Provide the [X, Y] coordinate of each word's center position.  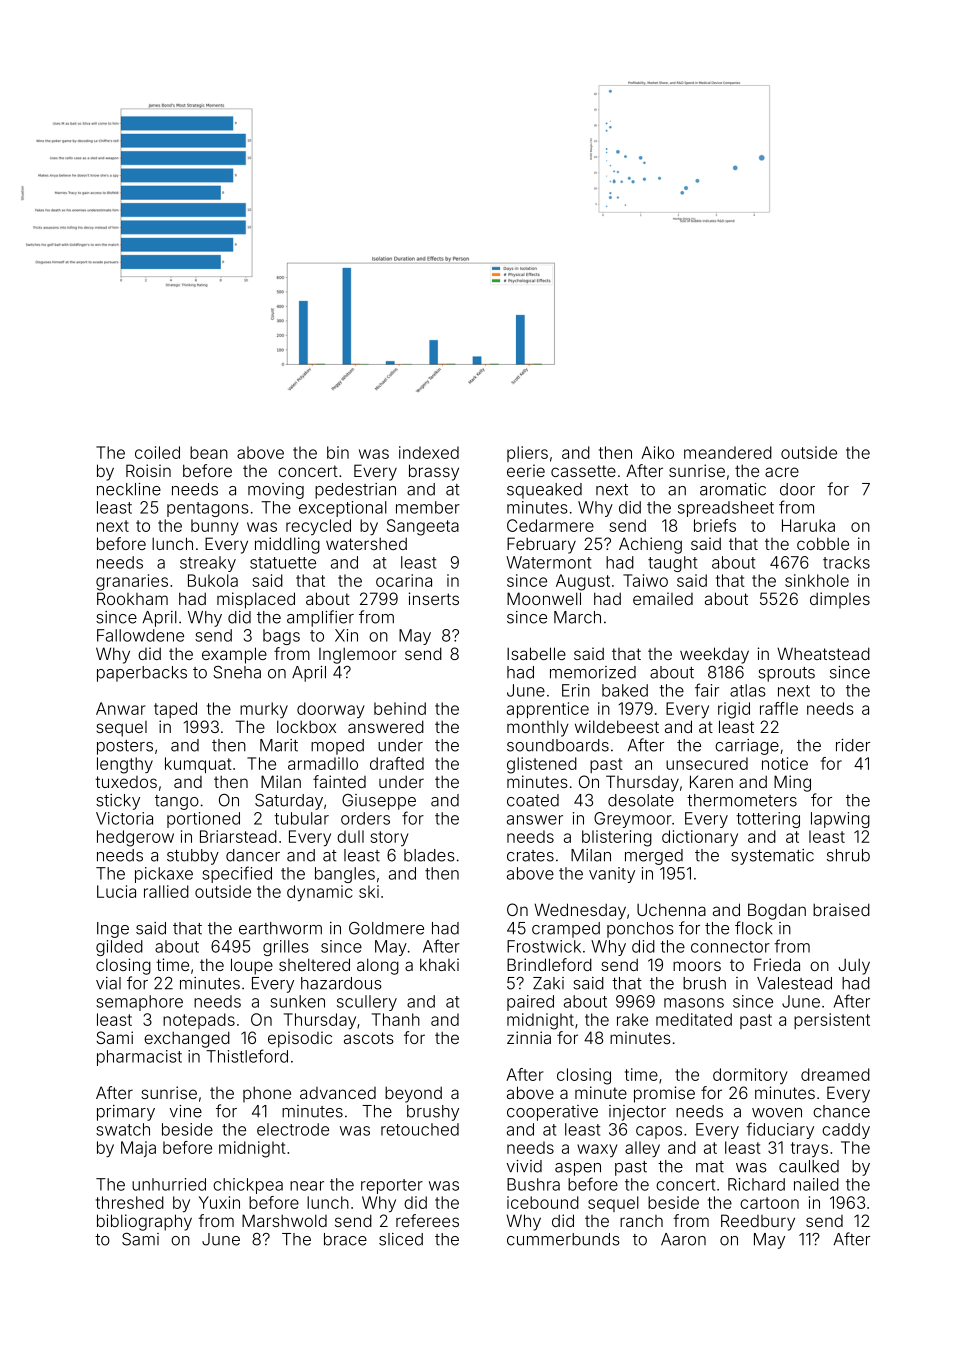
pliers [527, 454]
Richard [756, 1184]
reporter [392, 1186]
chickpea [248, 1186]
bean [209, 452]
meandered [728, 452]
